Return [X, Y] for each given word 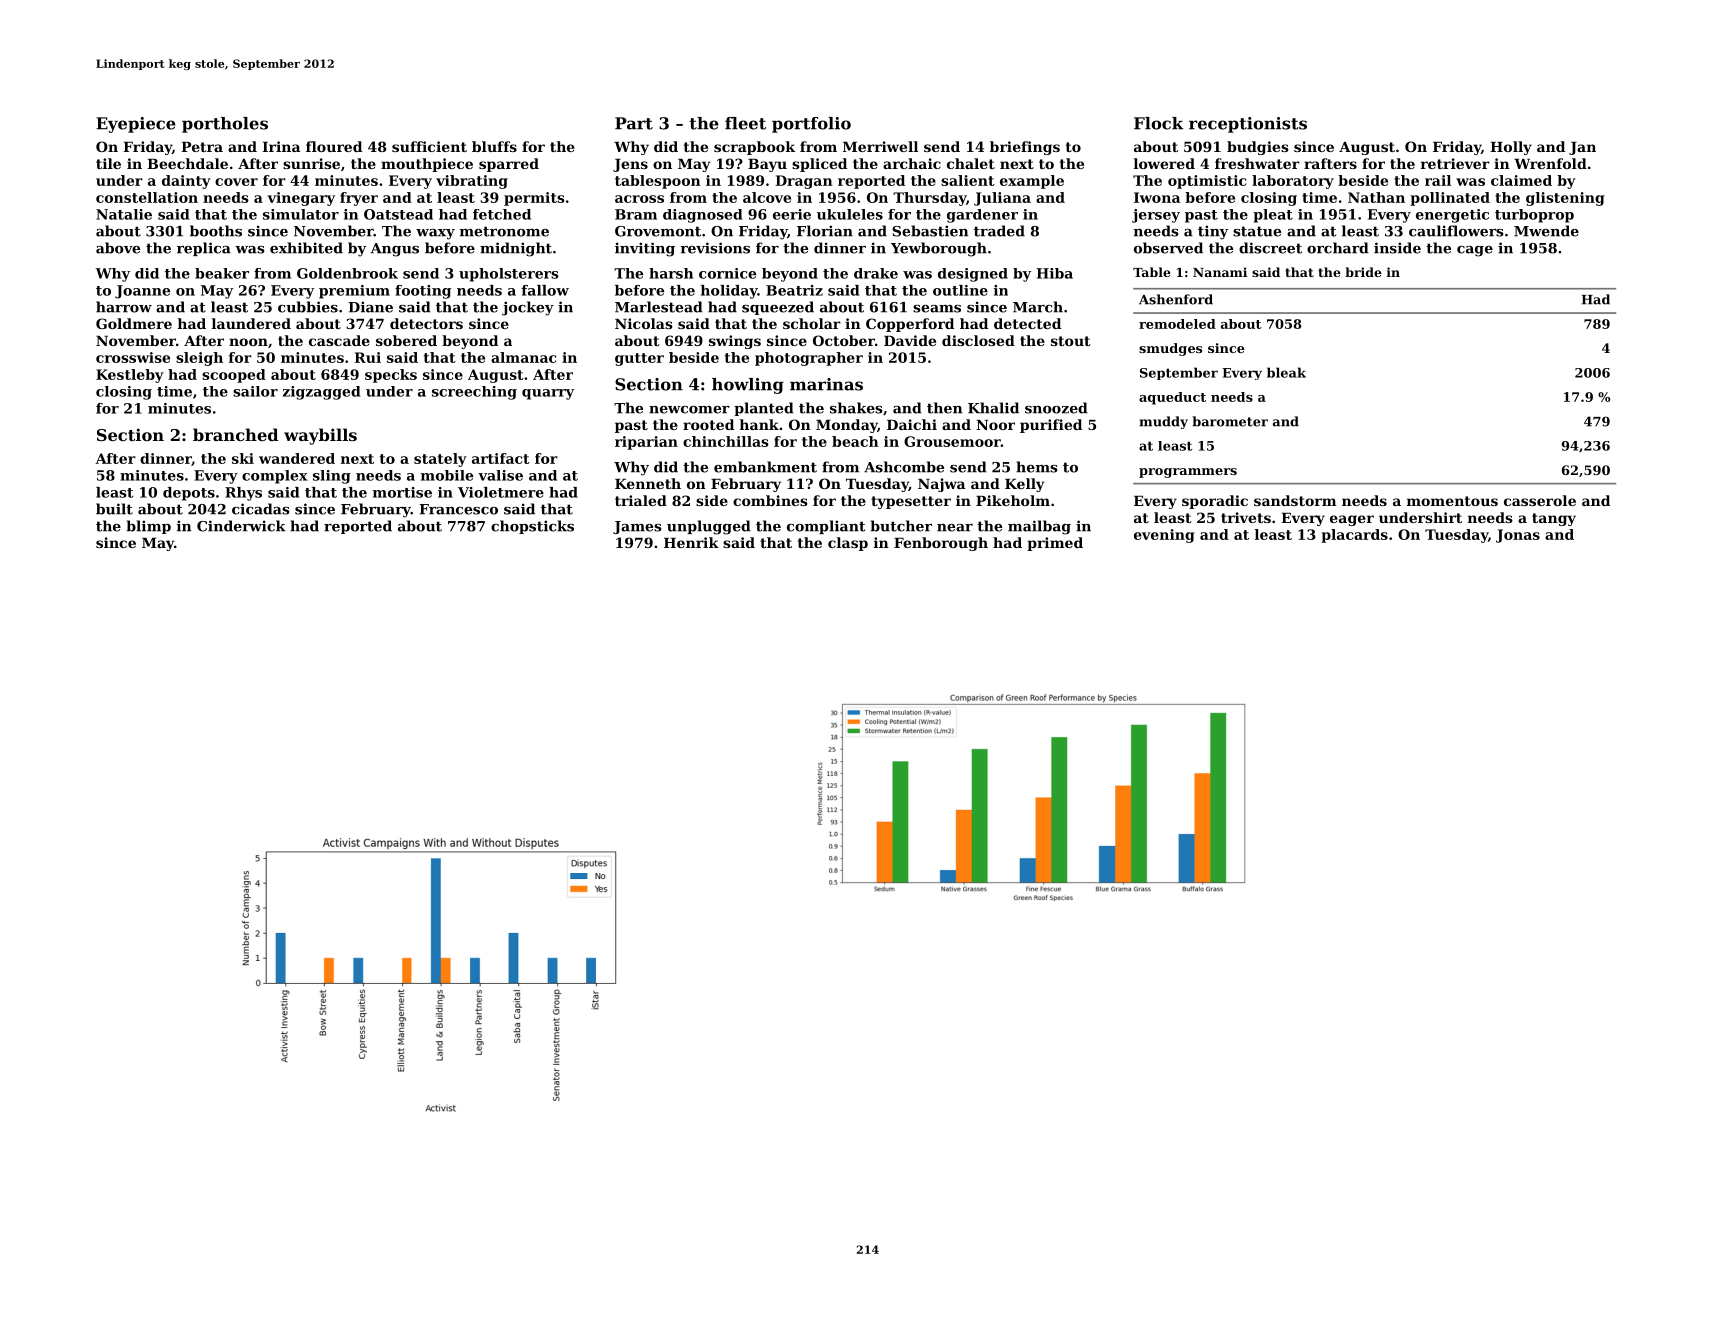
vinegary [301, 199]
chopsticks [532, 527]
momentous [1452, 501]
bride [1363, 272]
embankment [765, 467]
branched [236, 434]
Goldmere [134, 323]
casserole [1540, 500]
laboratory [1293, 182]
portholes [225, 125]
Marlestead [659, 307]
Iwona [1157, 197]
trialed [641, 500]
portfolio [811, 125]
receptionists [1248, 125]
